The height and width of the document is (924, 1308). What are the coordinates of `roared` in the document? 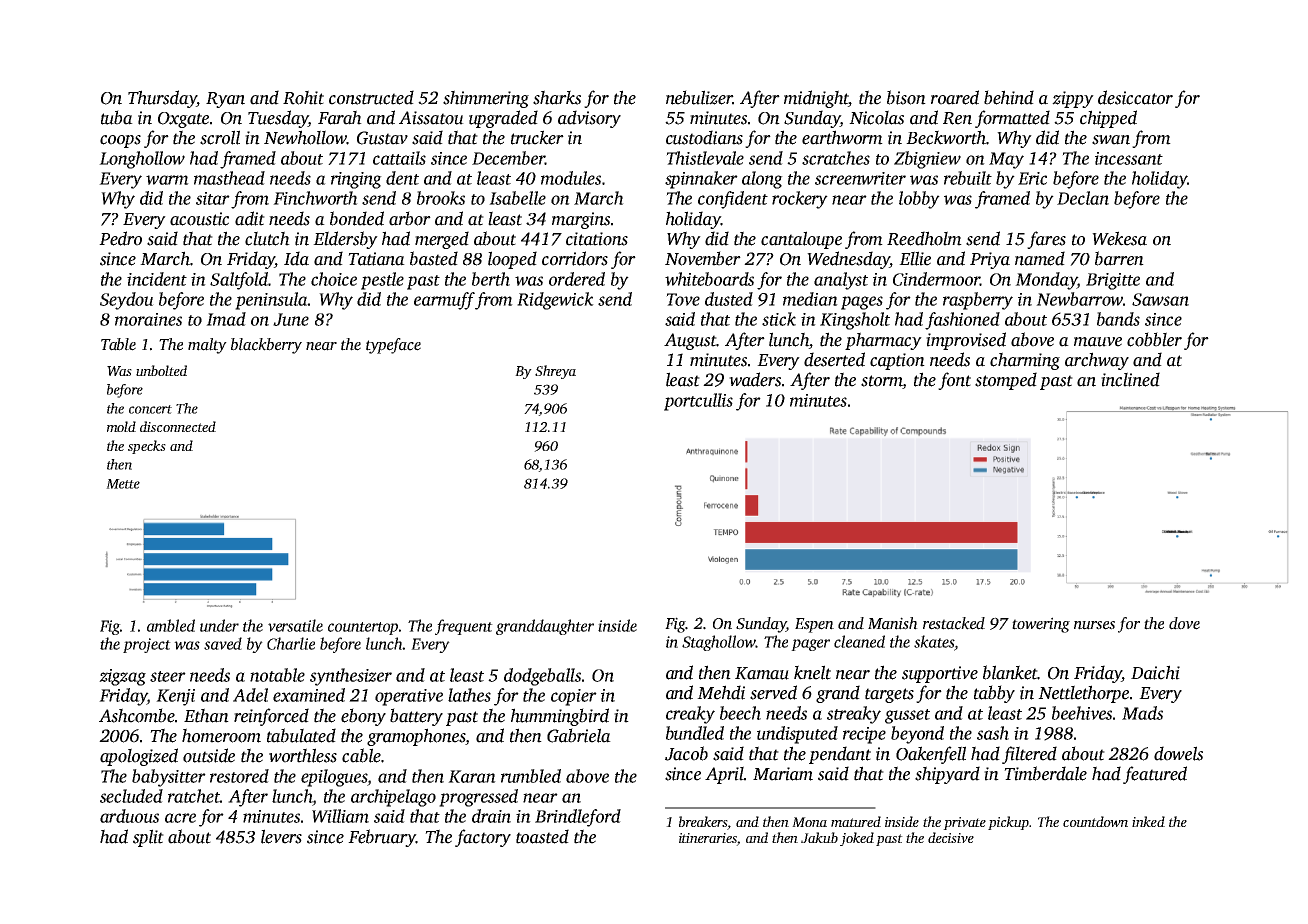 It's located at (955, 97).
